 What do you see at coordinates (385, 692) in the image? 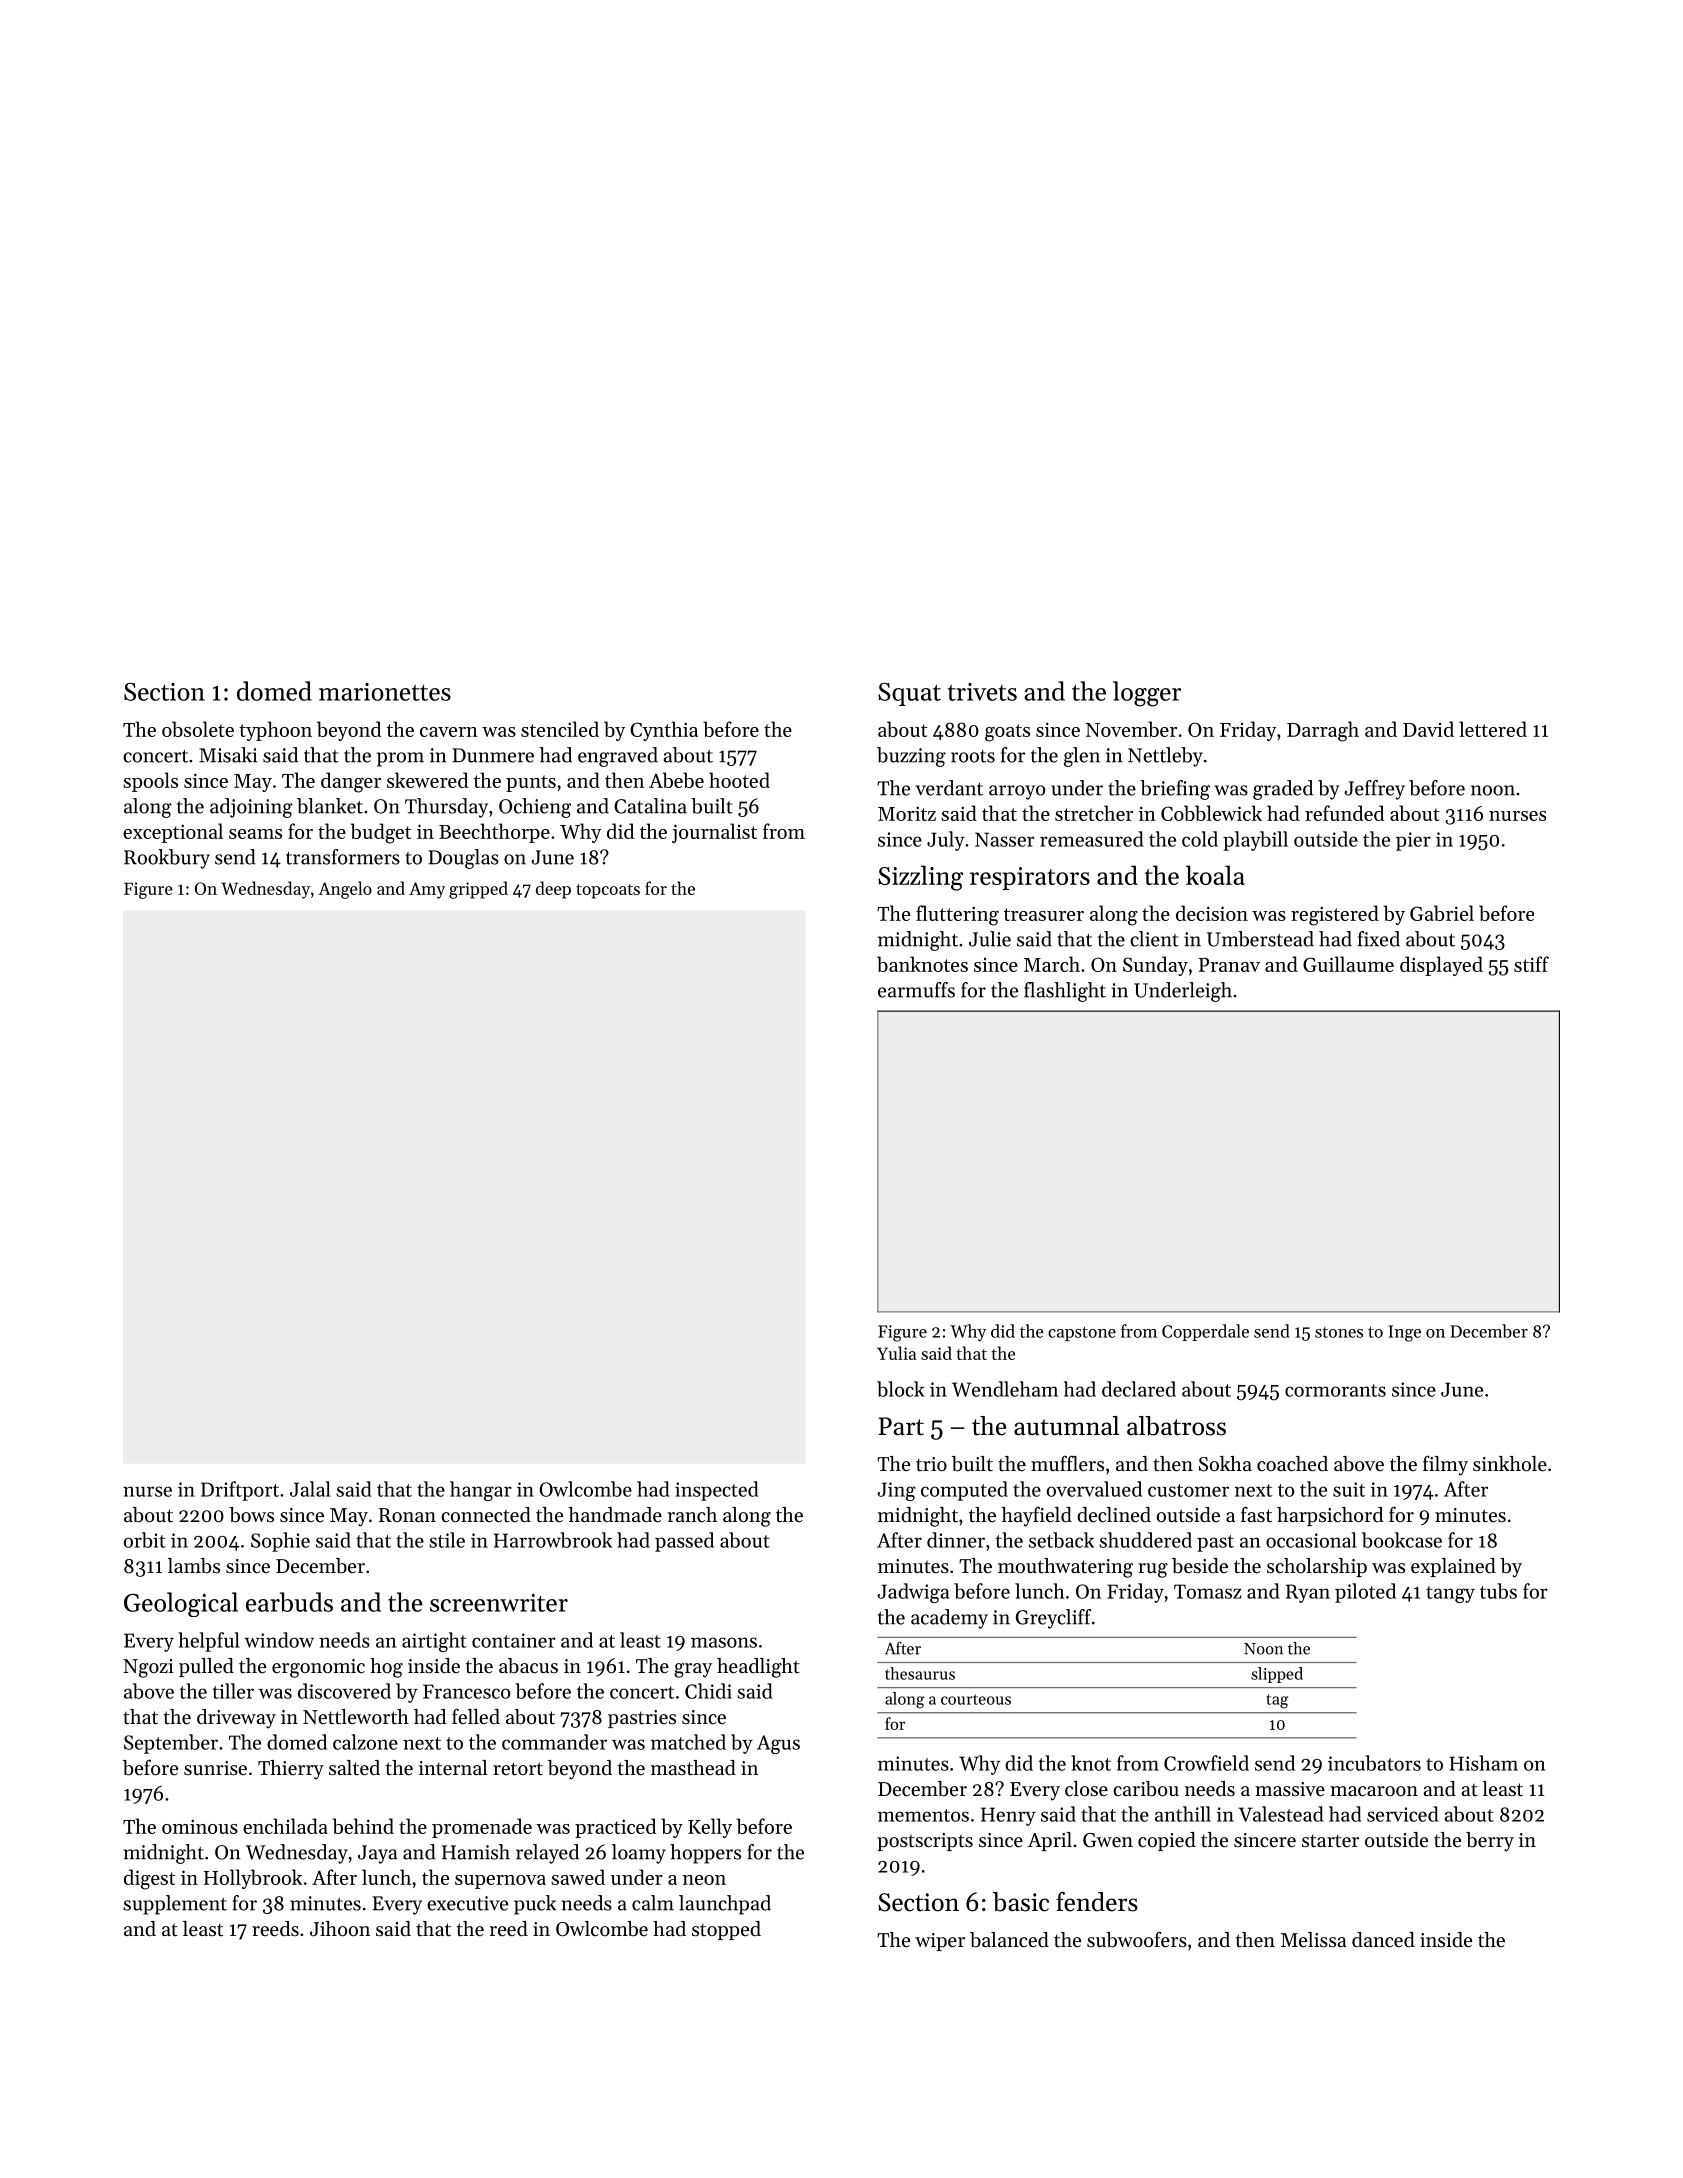
I see `marionettes` at bounding box center [385, 692].
